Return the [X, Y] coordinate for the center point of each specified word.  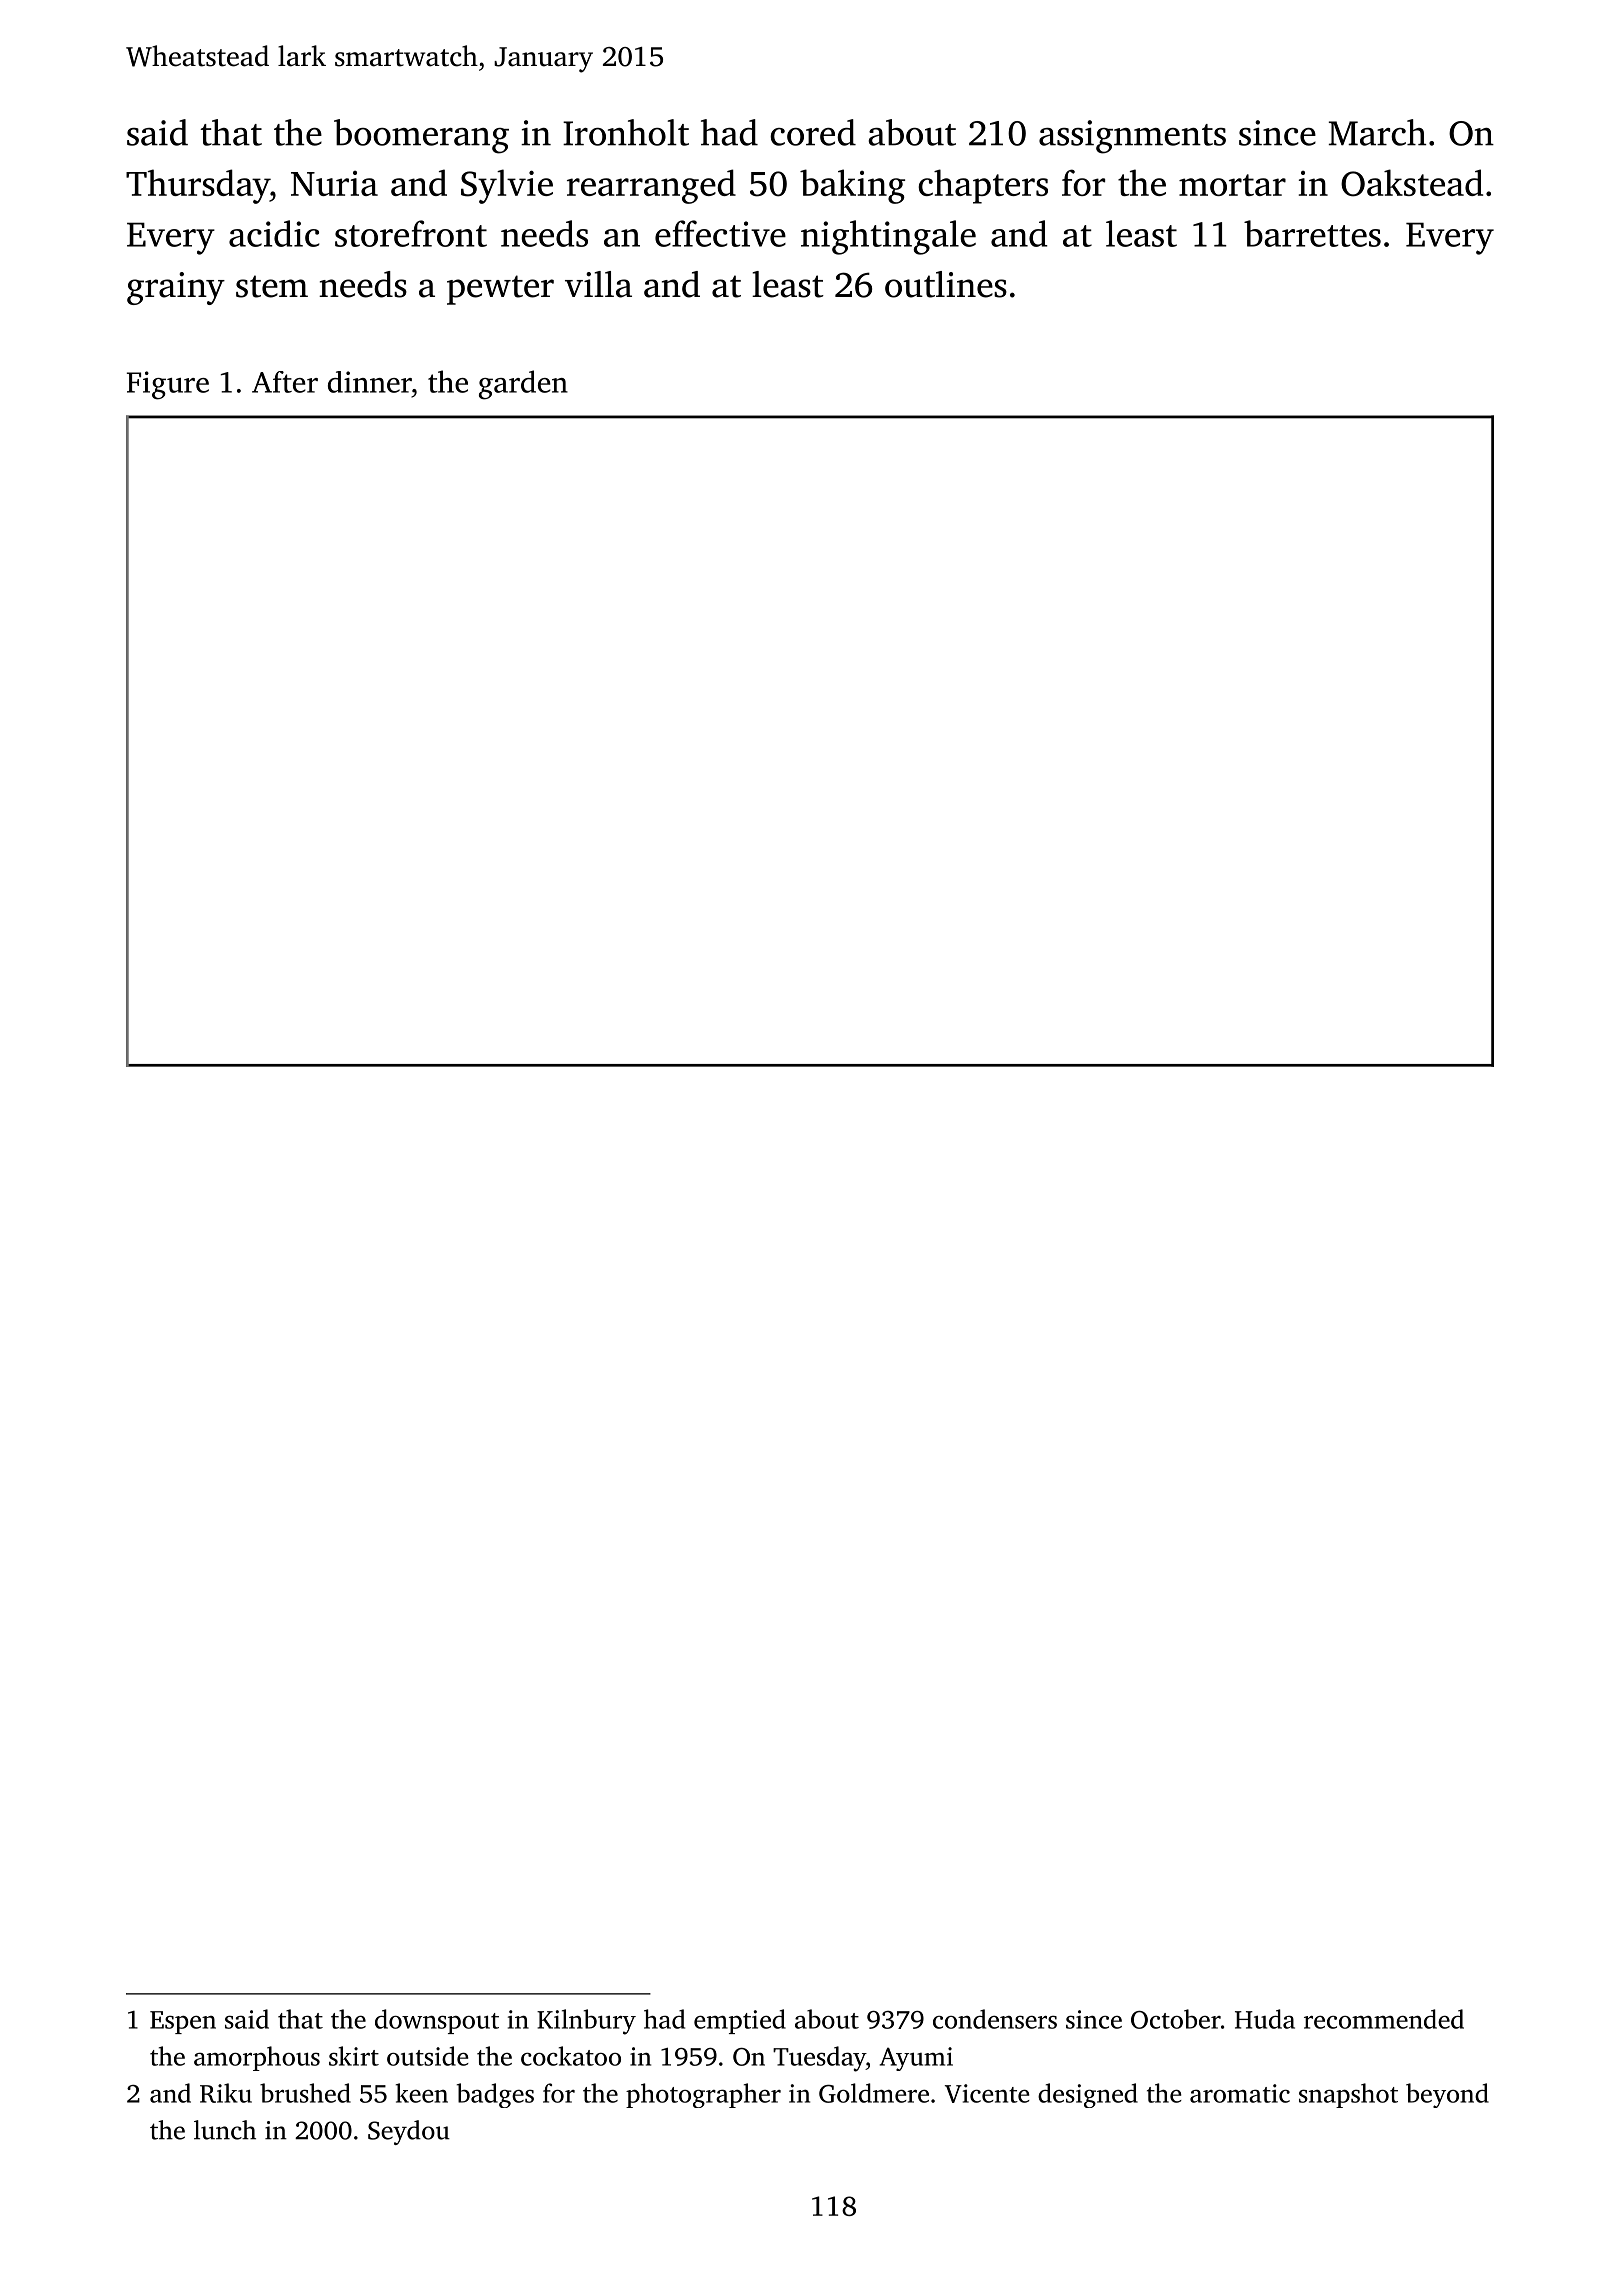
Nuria [334, 183]
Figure [168, 385]
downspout [437, 2021]
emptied [740, 2021]
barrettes [1312, 233]
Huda [1265, 2019]
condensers [995, 2019]
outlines [946, 284]
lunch [225, 2130]
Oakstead [1412, 183]
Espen [183, 2022]
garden [523, 385]
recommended [1384, 2019]
